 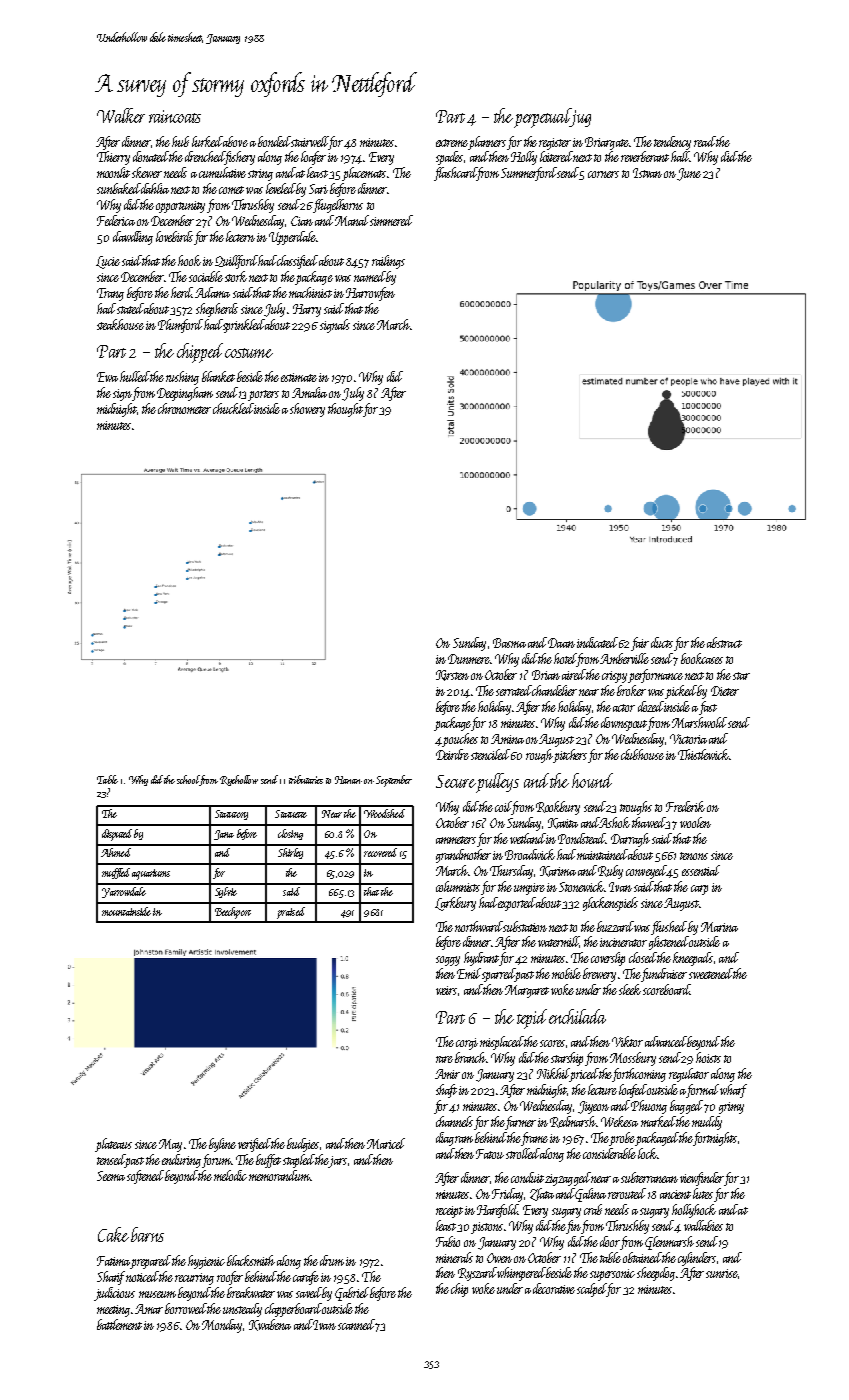 I want to click on Dunmere, so click(x=469, y=659).
